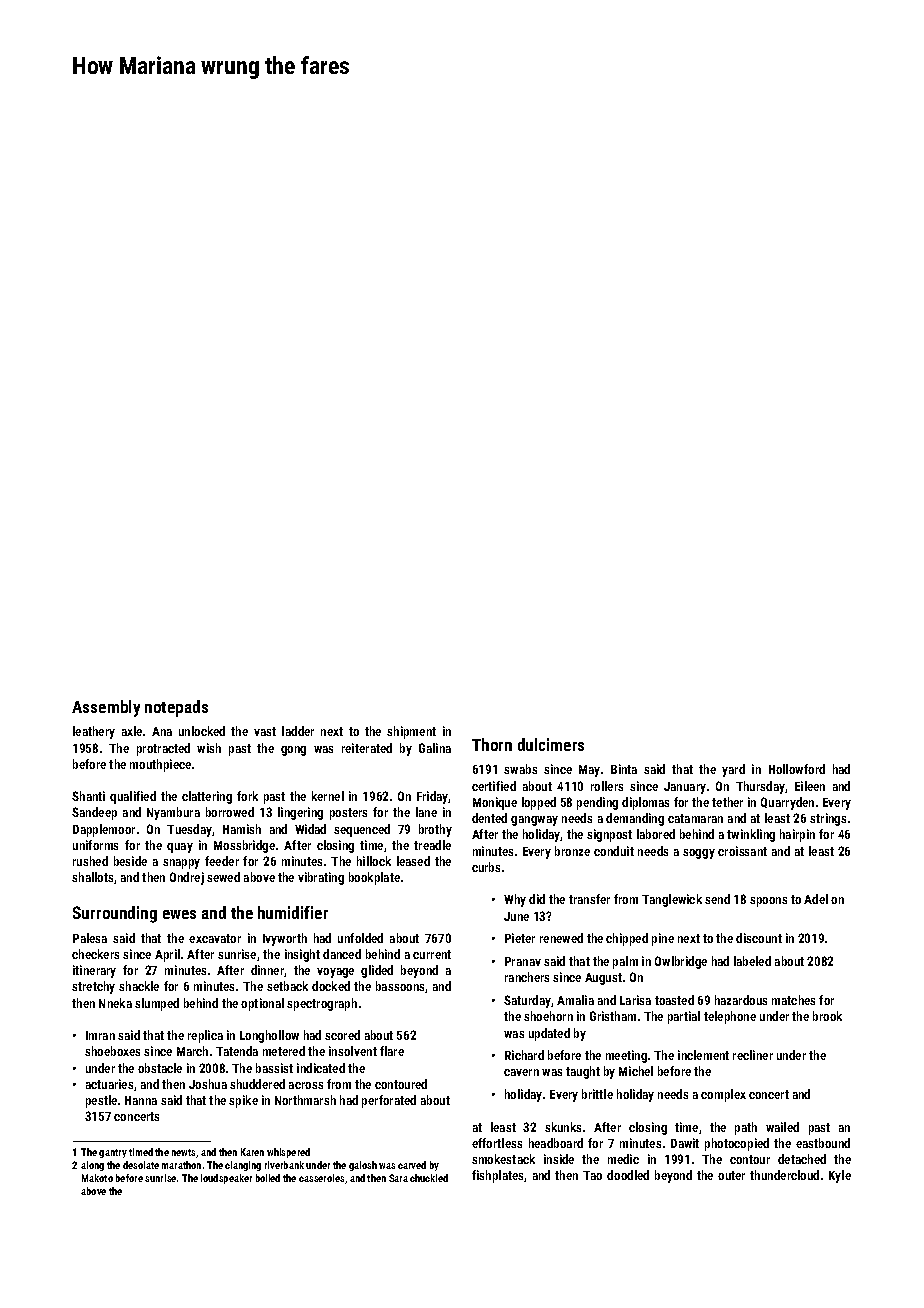 The width and height of the page is (924, 1308). Describe the element at coordinates (226, 1179) in the page. I see `loudspeaker` at that location.
